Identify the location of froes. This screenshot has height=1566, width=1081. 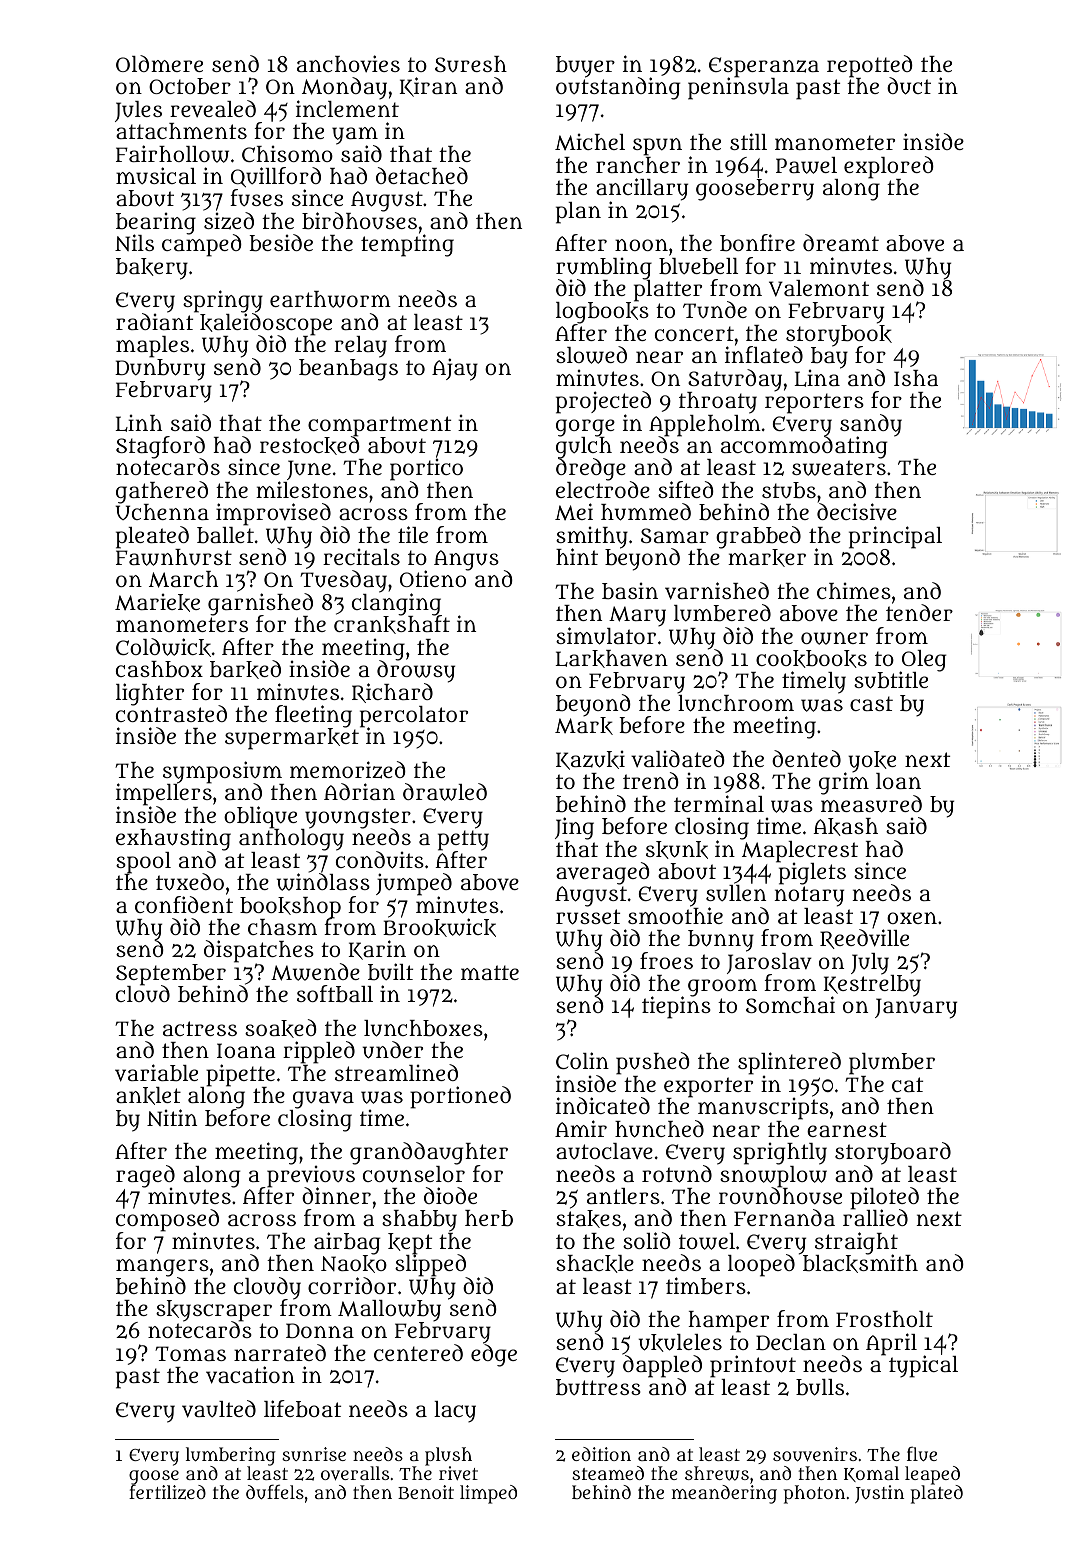
(666, 960).
